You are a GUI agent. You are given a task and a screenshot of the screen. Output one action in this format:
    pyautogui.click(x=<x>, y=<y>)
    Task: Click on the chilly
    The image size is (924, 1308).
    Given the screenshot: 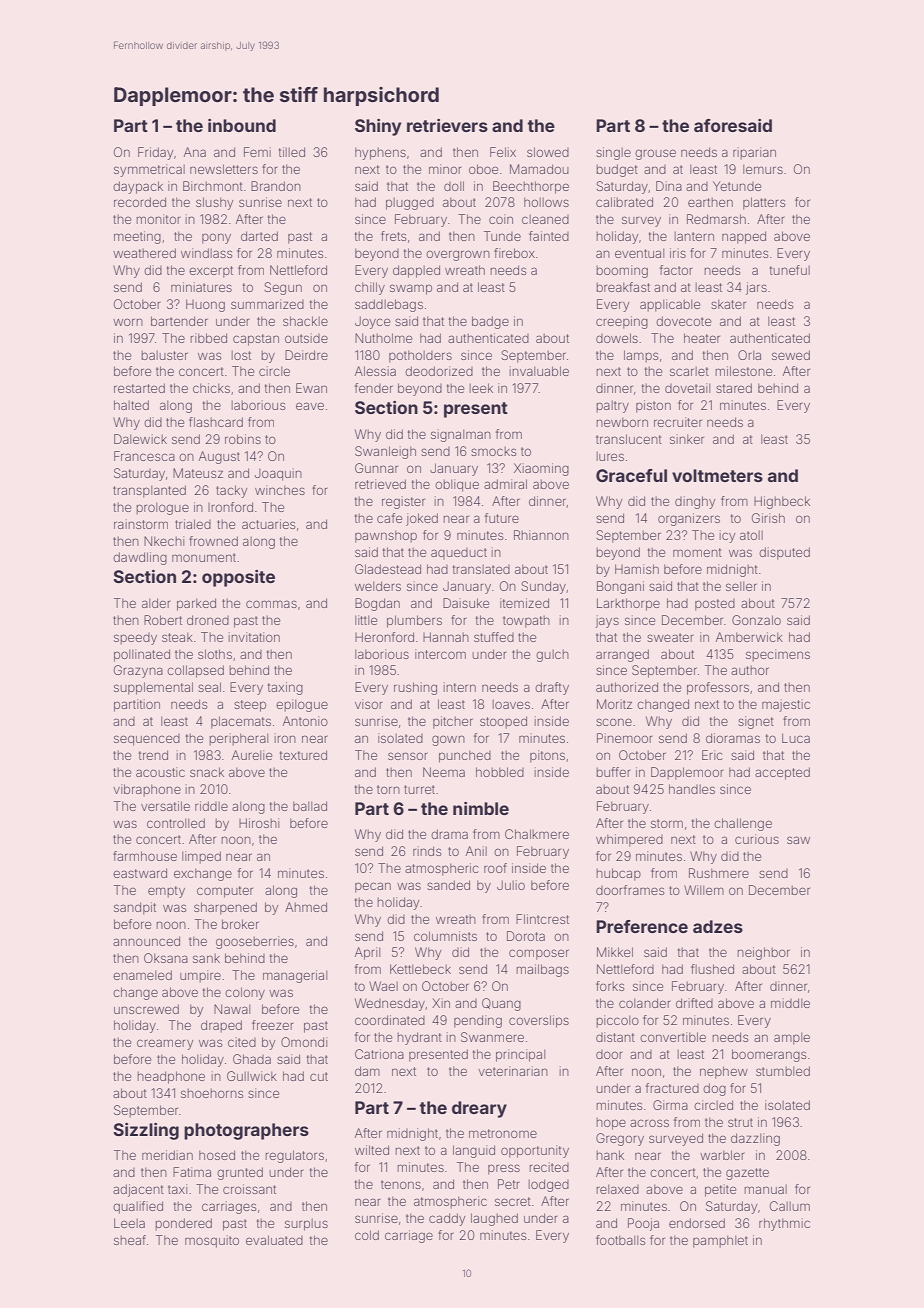 What is the action you would take?
    pyautogui.click(x=370, y=288)
